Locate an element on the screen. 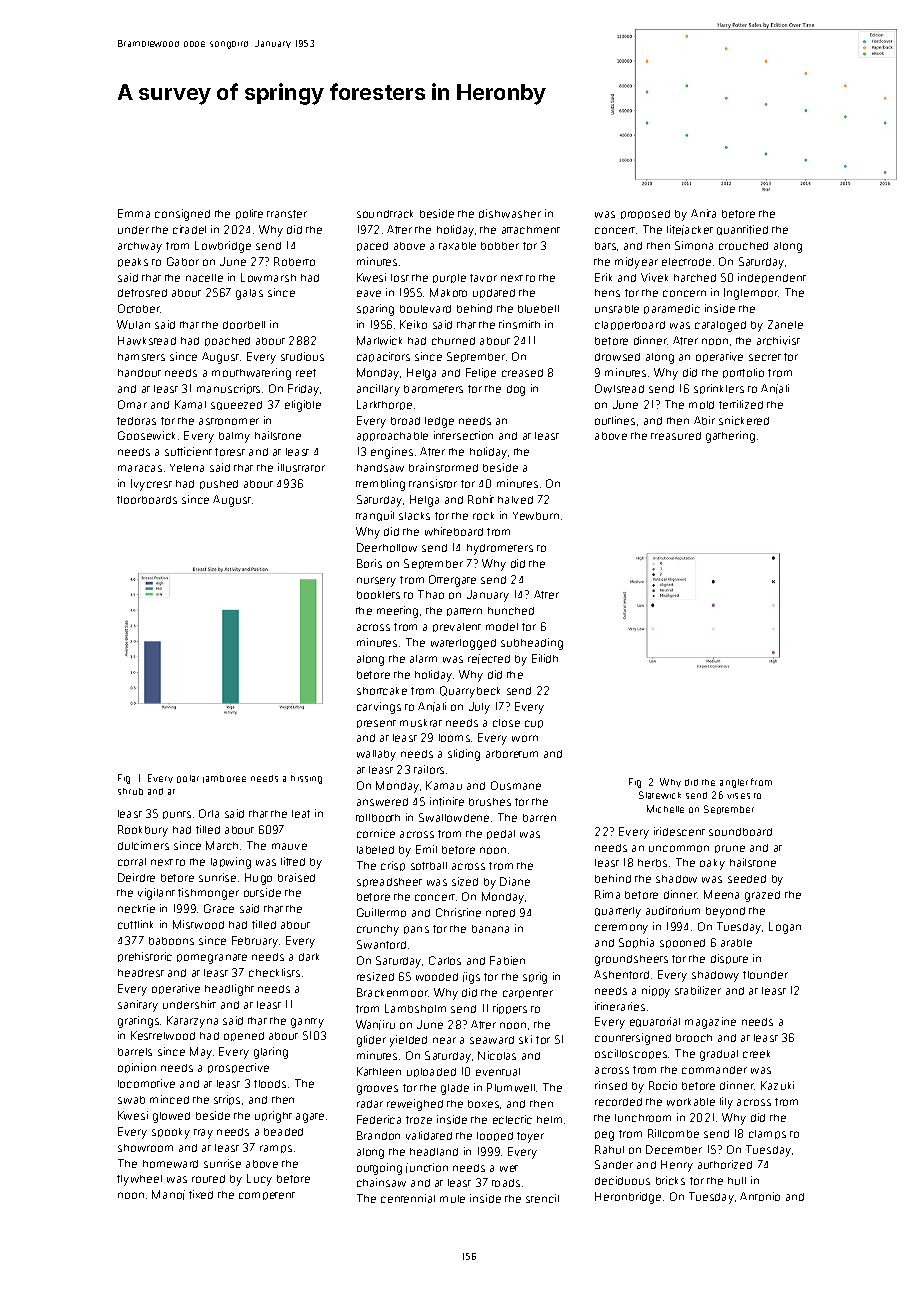  Rookbury is located at coordinates (143, 831).
